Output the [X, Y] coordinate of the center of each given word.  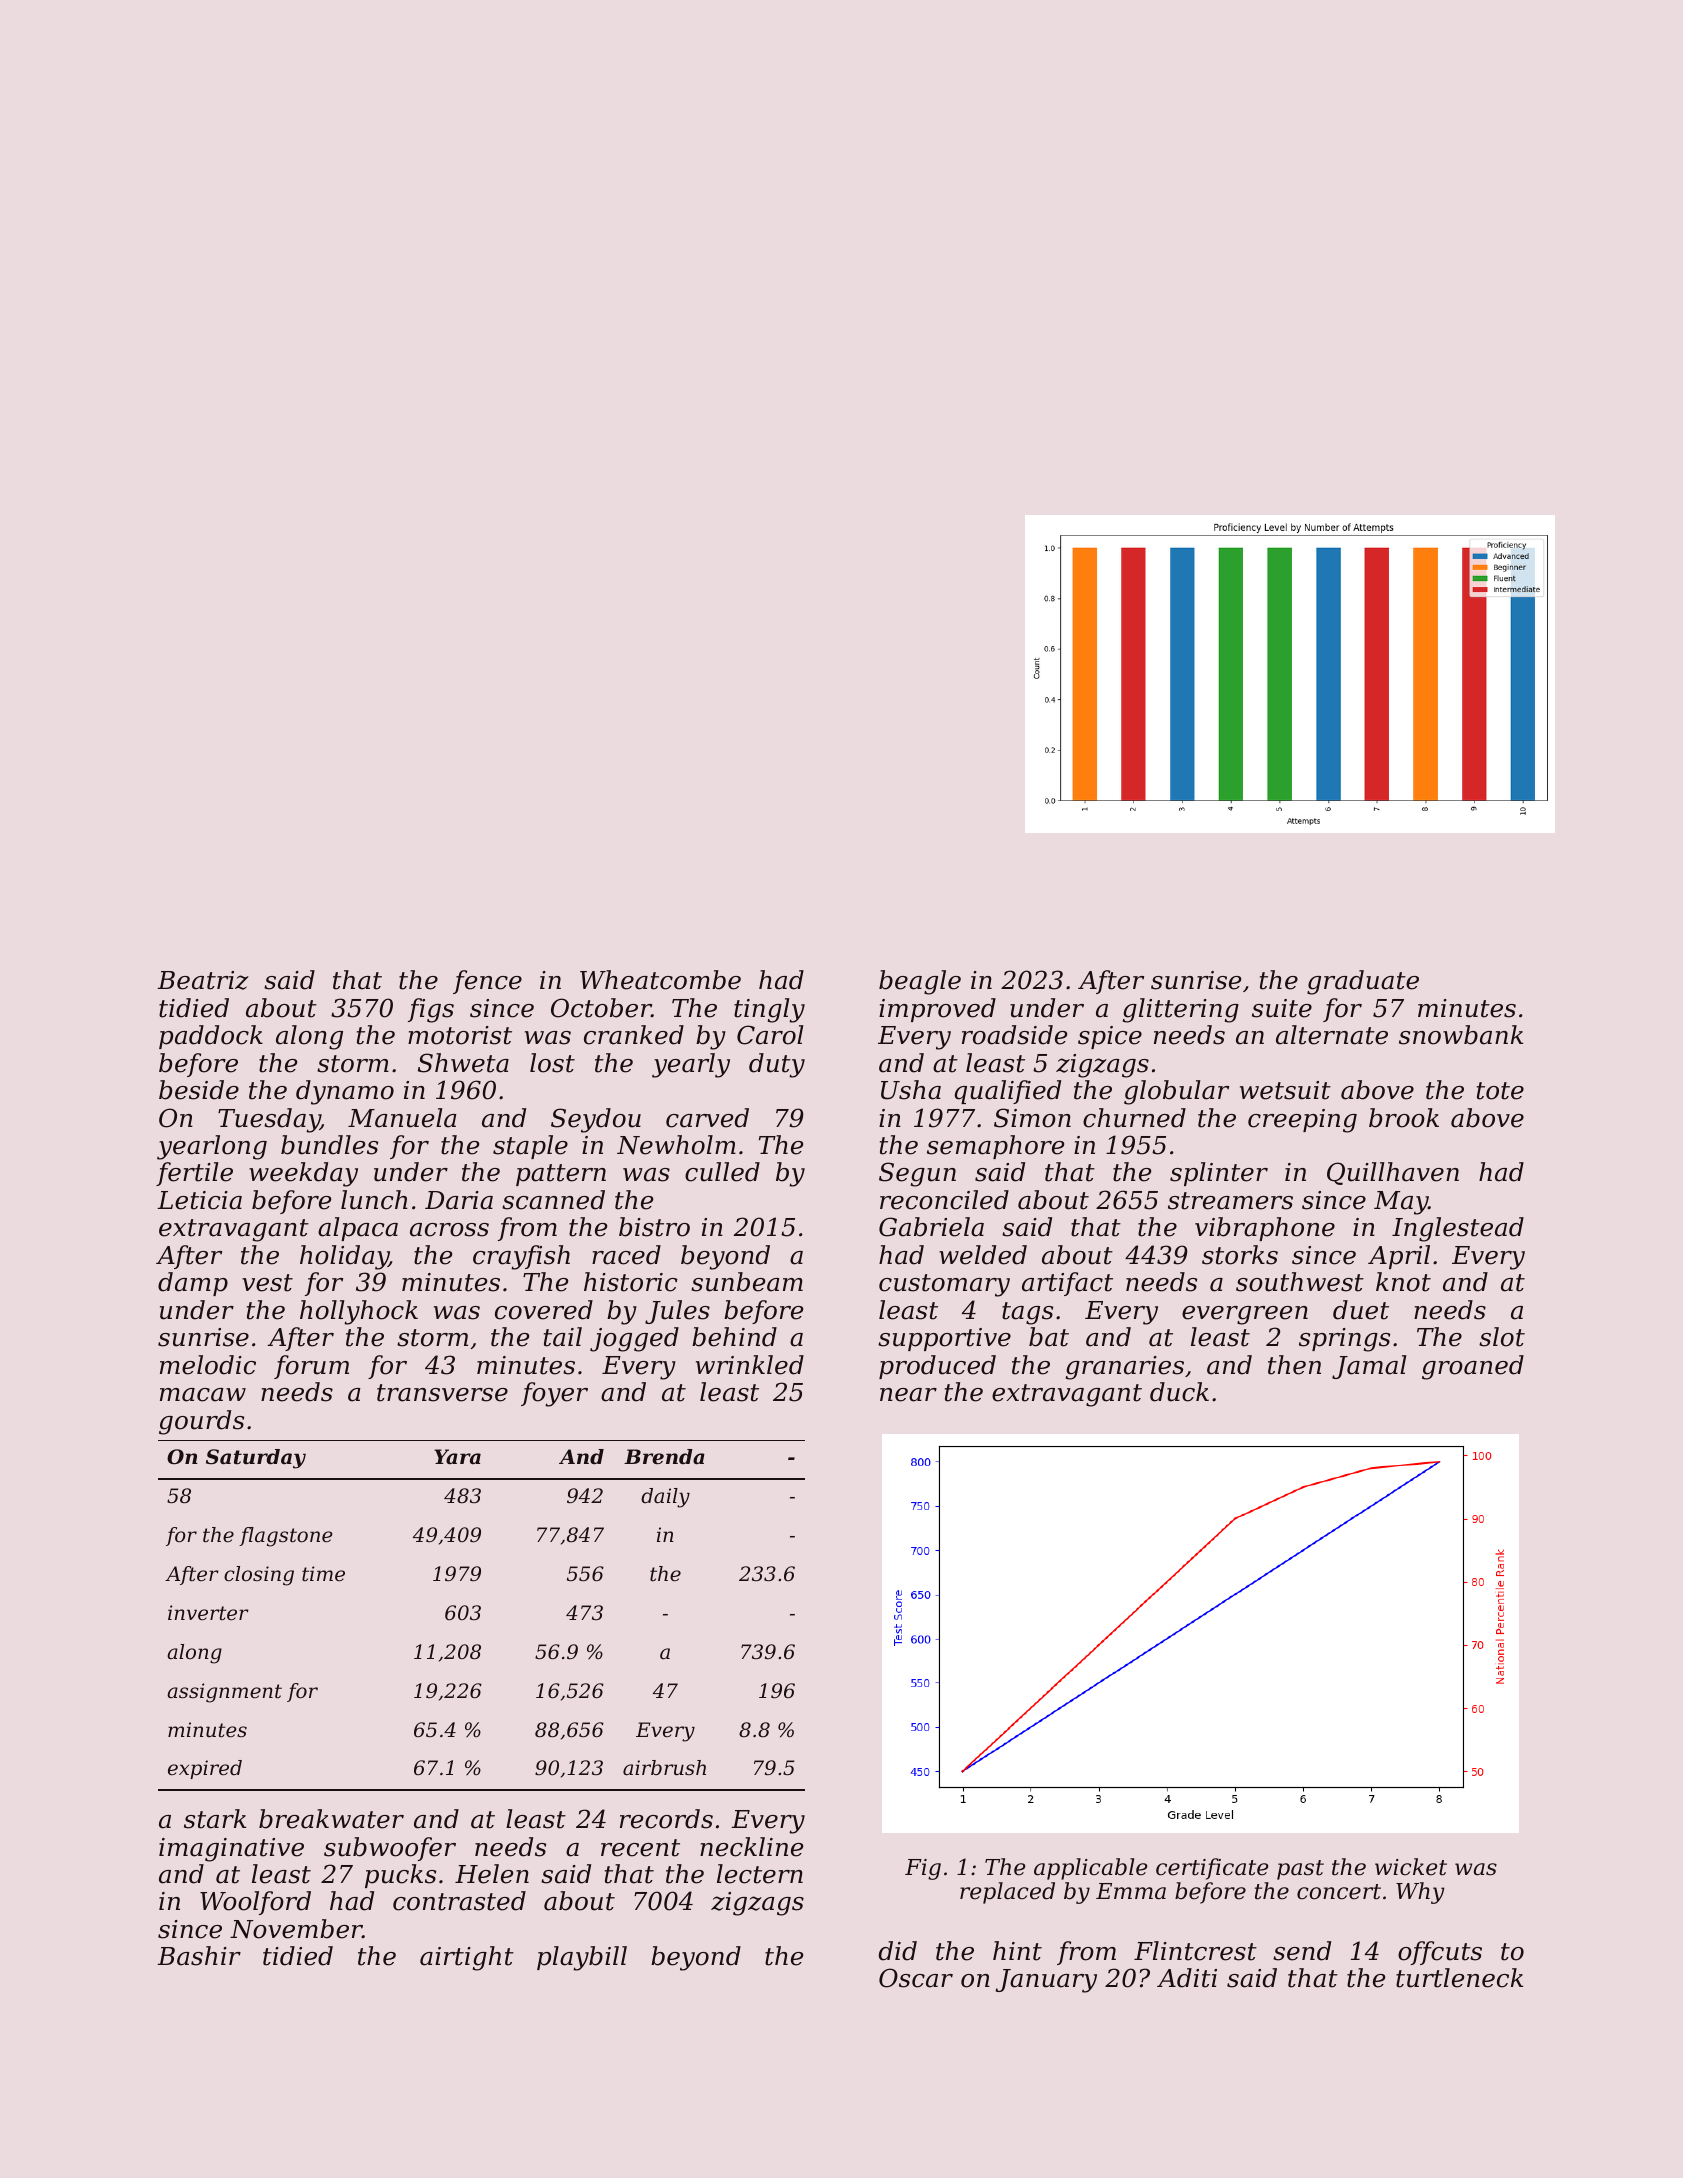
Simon [1032, 1118]
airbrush [664, 1768]
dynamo [345, 1092]
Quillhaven [1393, 1173]
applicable [1091, 1869]
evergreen [1245, 1315]
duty [777, 1065]
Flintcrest [1195, 1951]
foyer [554, 1394]
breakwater [331, 1819]
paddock [211, 1037]
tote [1500, 1091]
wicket [1411, 1867]
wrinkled [750, 1365]
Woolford [255, 1903]
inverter [208, 1612]
